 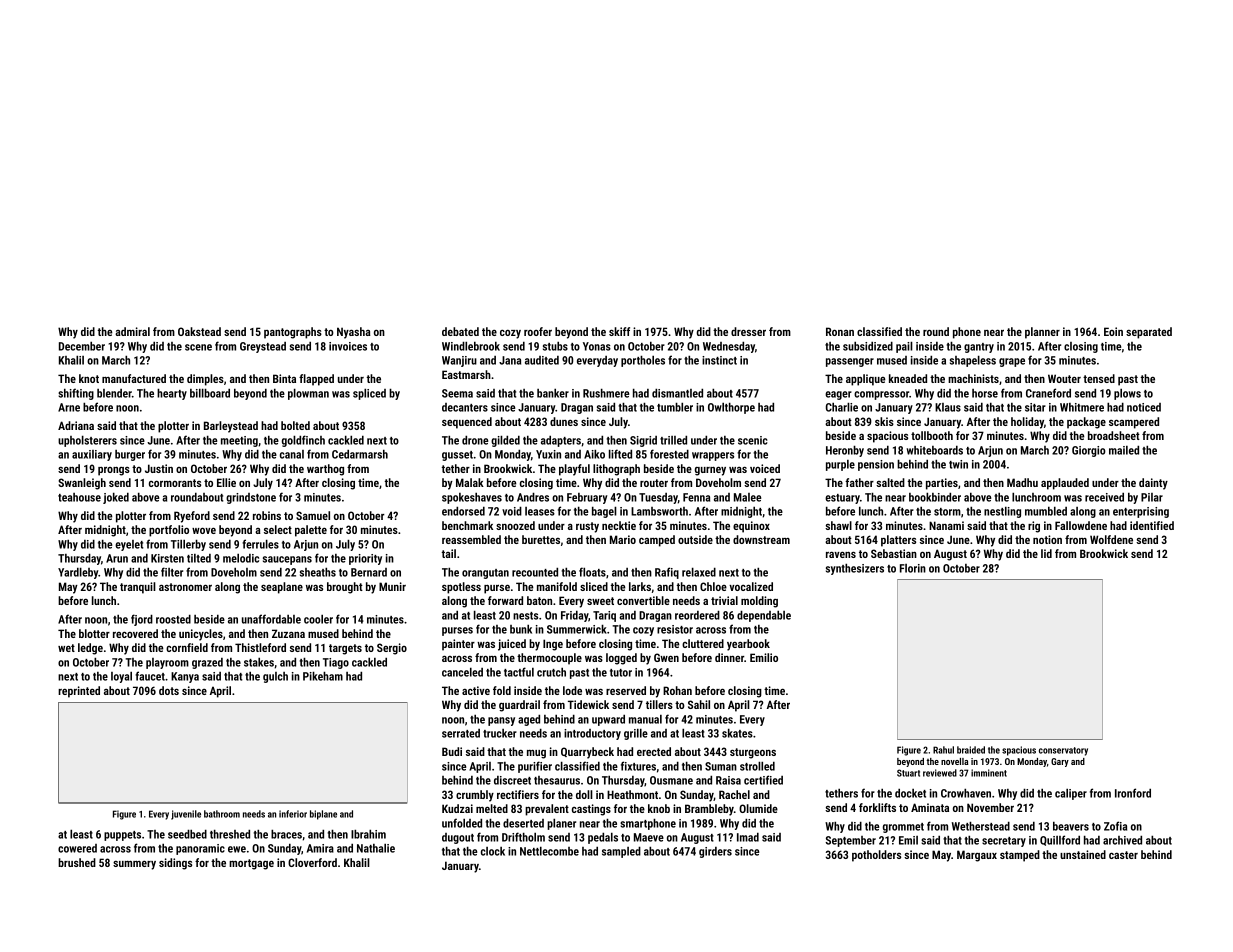 I want to click on endorsed, so click(x=463, y=511).
